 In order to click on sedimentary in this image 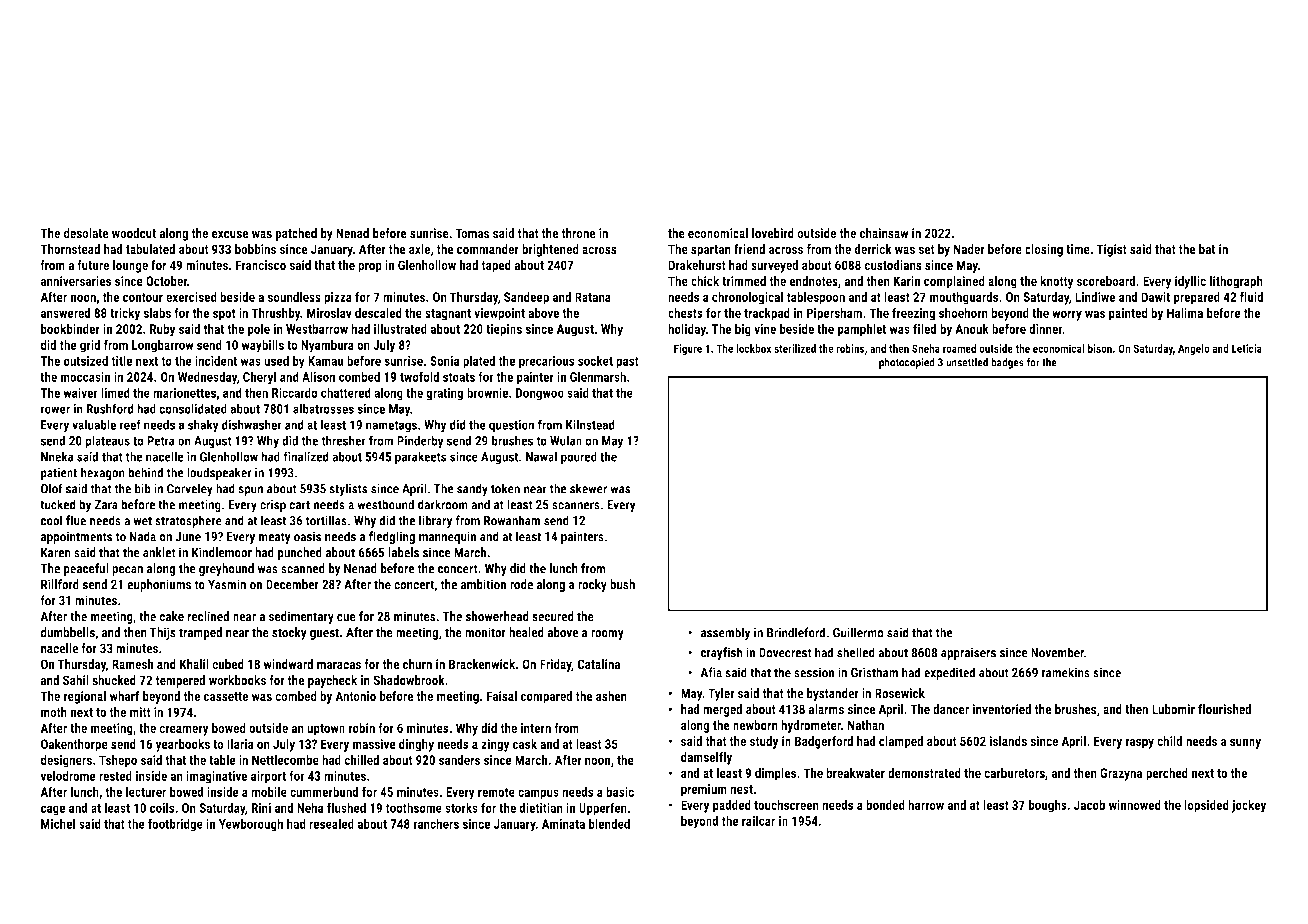, I will do `click(301, 617)`.
